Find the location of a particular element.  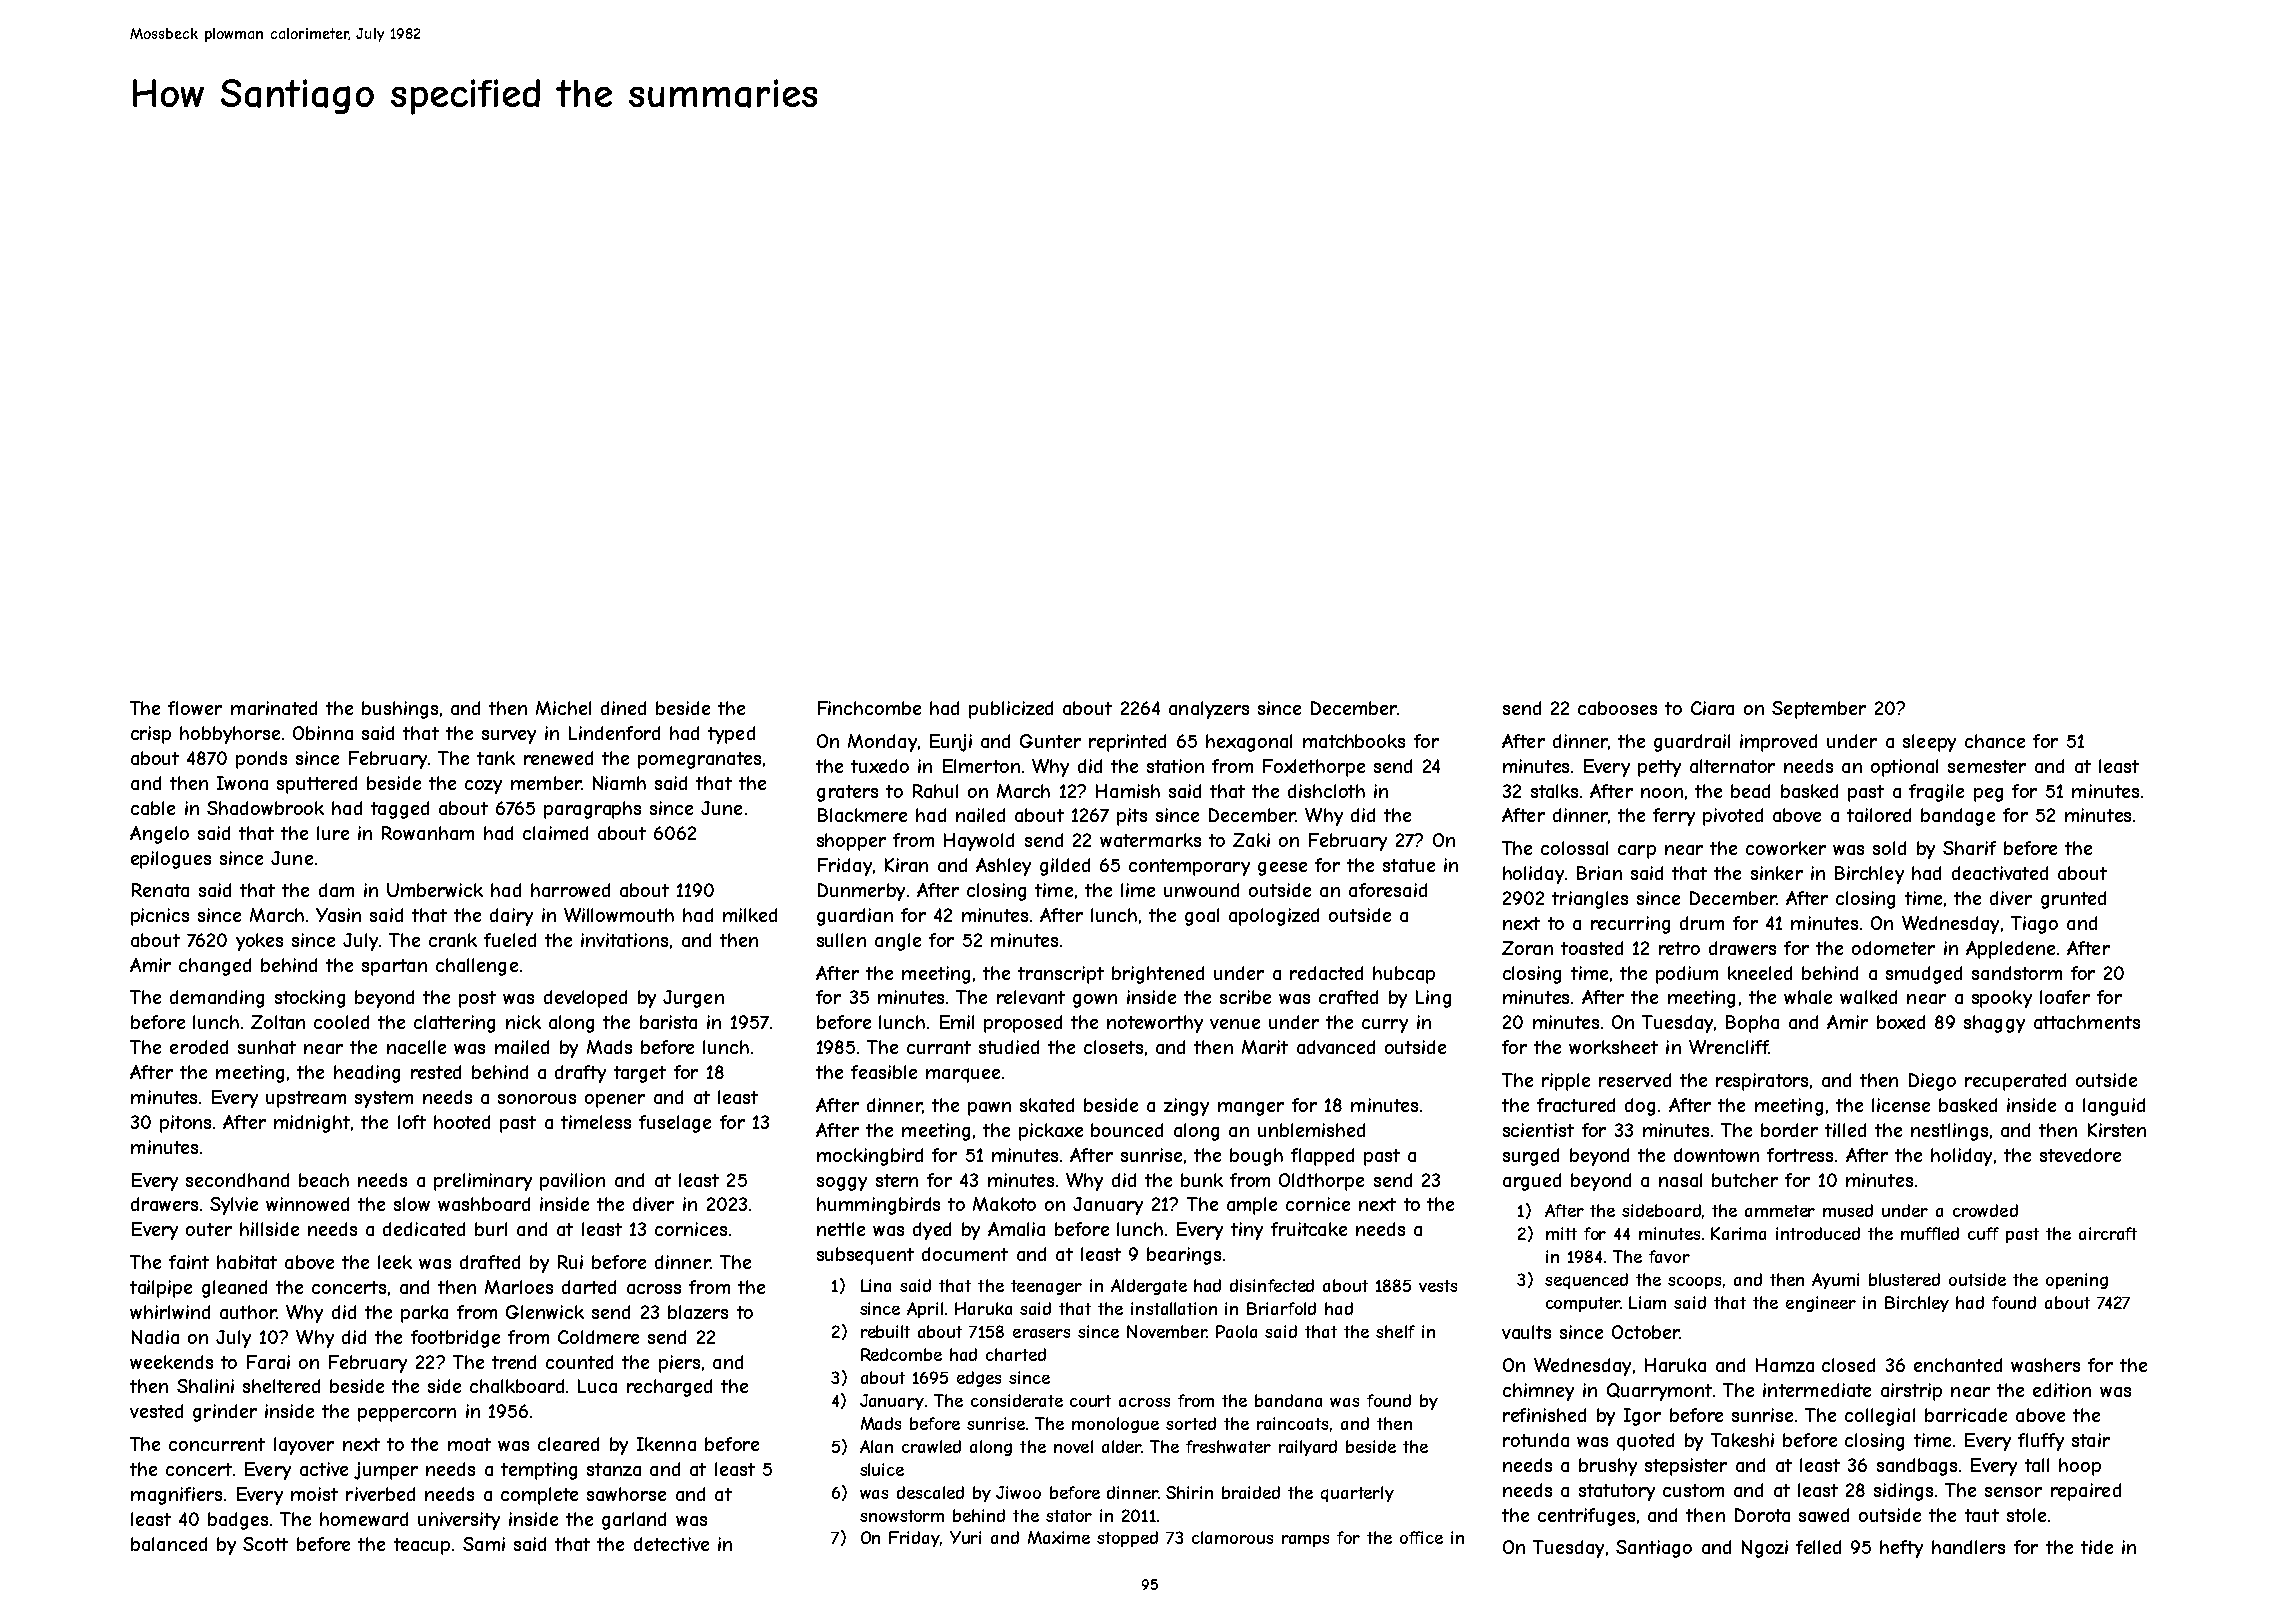

teenager is located at coordinates (1046, 1287).
